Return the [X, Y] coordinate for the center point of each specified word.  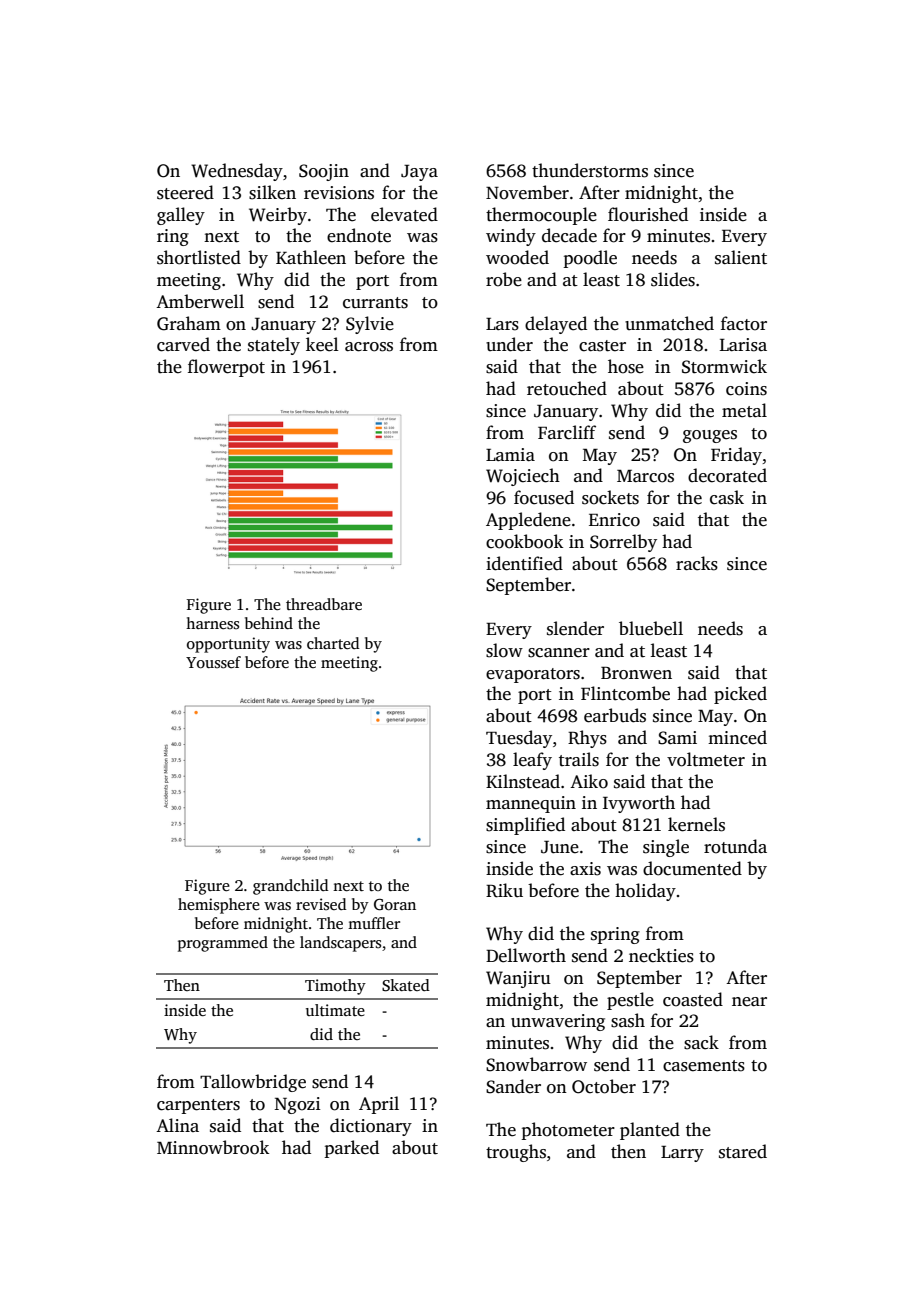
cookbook [524, 541]
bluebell [651, 628]
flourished [648, 214]
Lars [502, 324]
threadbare [324, 604]
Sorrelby [623, 543]
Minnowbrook [213, 1147]
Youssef [213, 662]
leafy [532, 761]
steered [185, 192]
